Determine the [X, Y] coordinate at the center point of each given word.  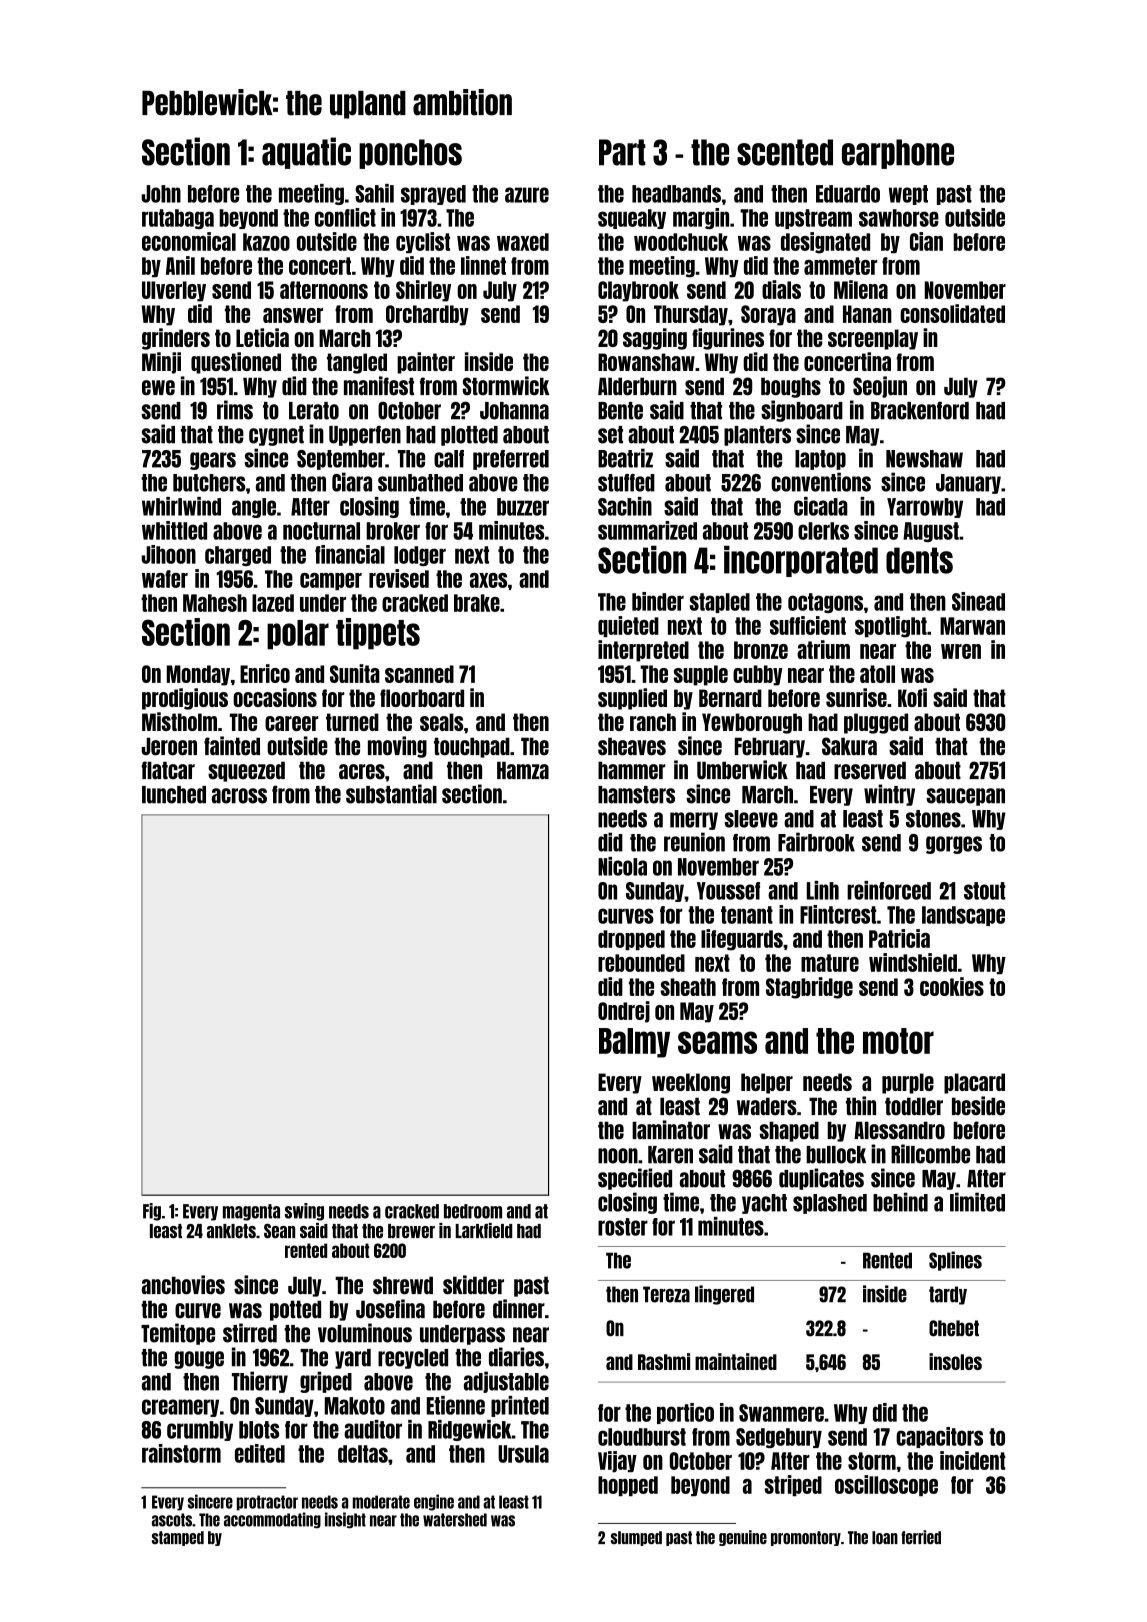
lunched [174, 795]
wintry [889, 795]
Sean [279, 1231]
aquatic [306, 153]
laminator [671, 1130]
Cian [926, 241]
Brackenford [920, 410]
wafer [165, 579]
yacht [764, 1204]
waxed [523, 242]
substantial [391, 794]
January [968, 484]
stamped [178, 1538]
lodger [420, 556]
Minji [161, 363]
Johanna [514, 411]
